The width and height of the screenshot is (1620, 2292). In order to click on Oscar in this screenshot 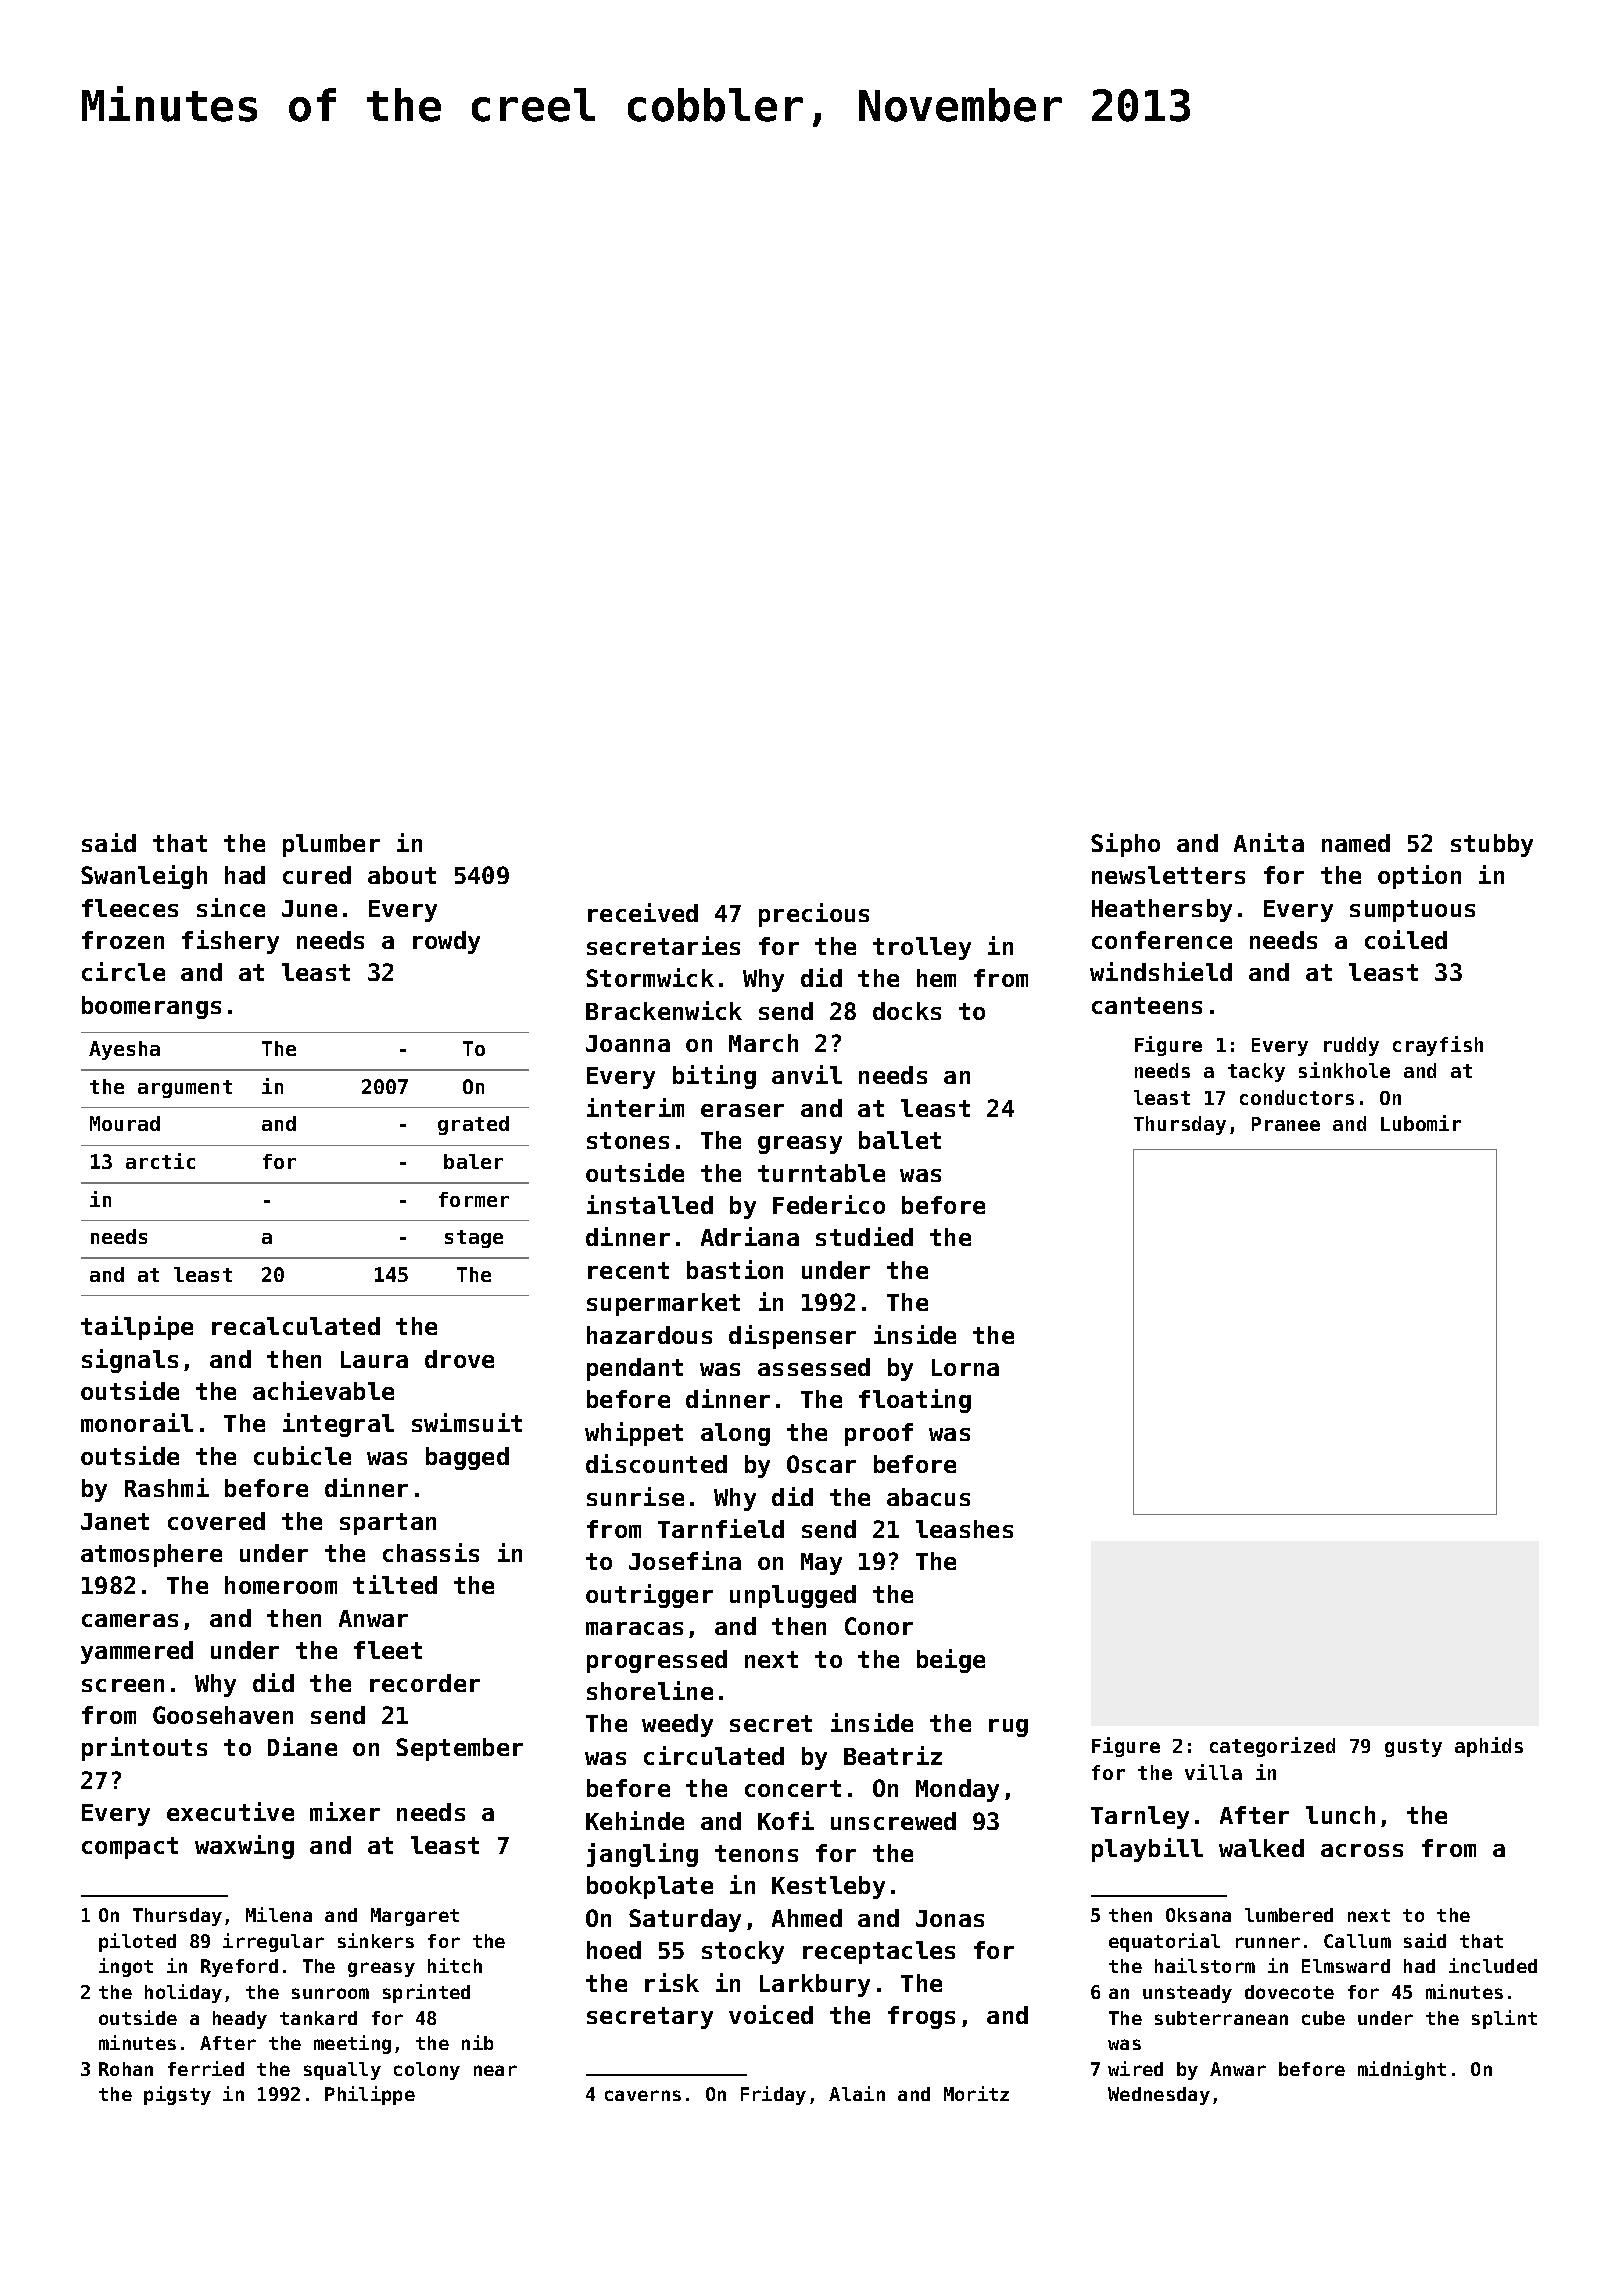, I will do `click(821, 1464)`.
